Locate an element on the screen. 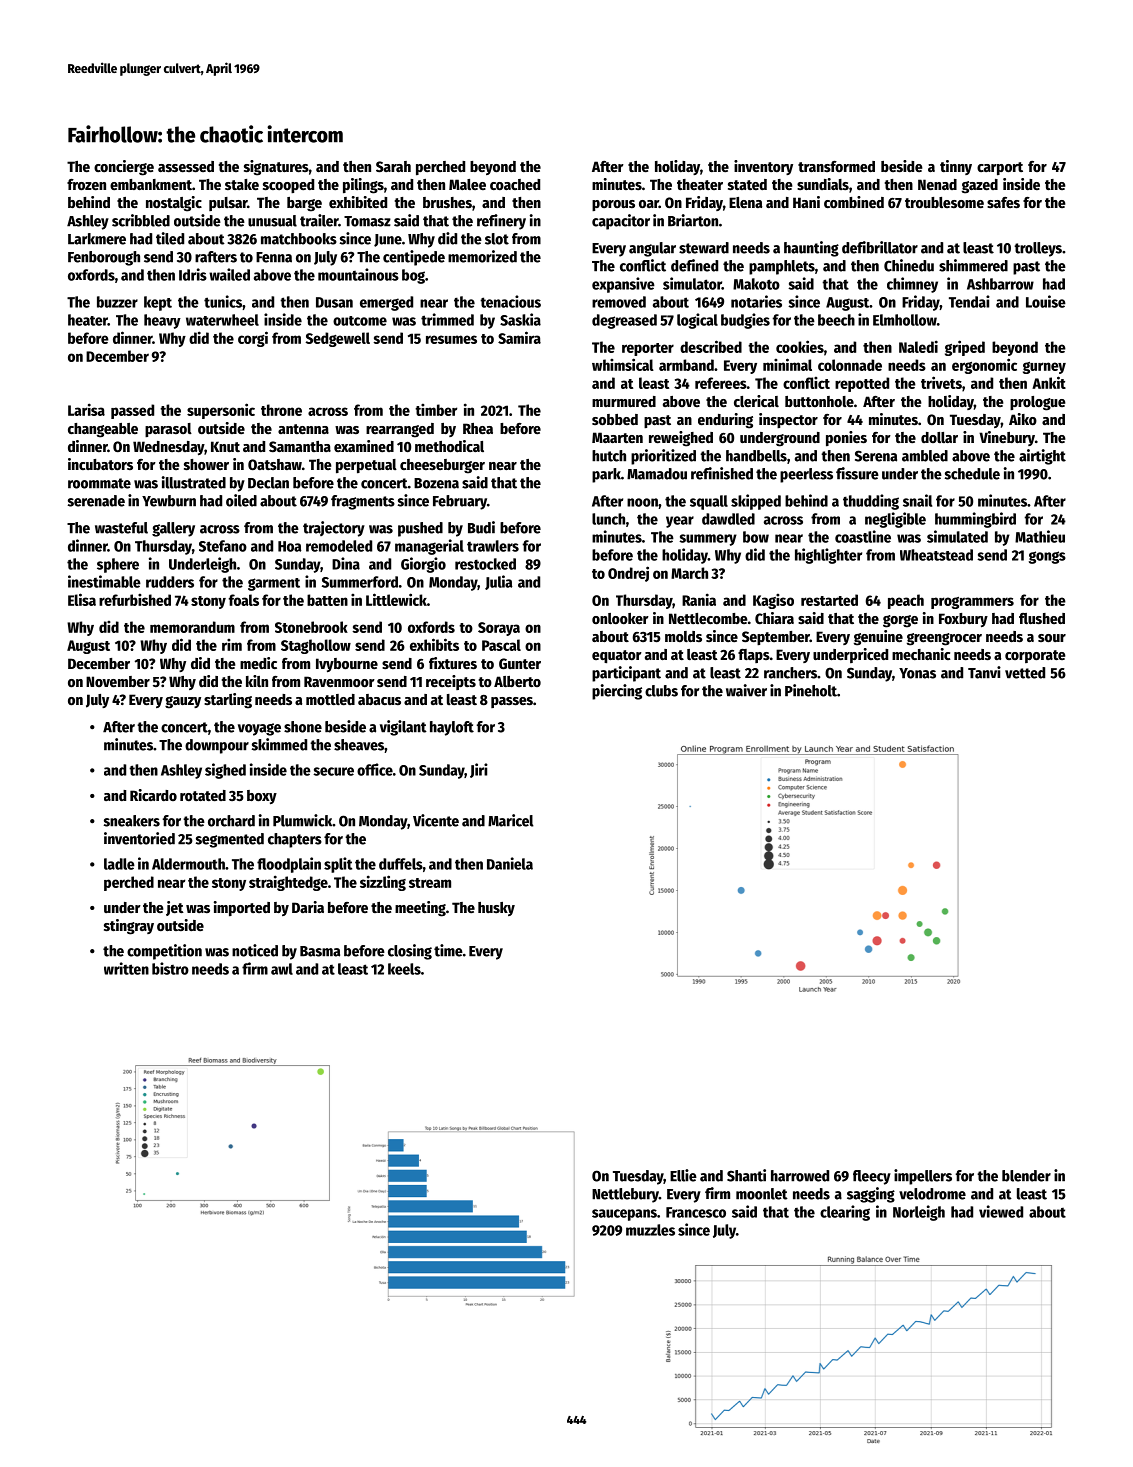  Daniela is located at coordinates (510, 863).
